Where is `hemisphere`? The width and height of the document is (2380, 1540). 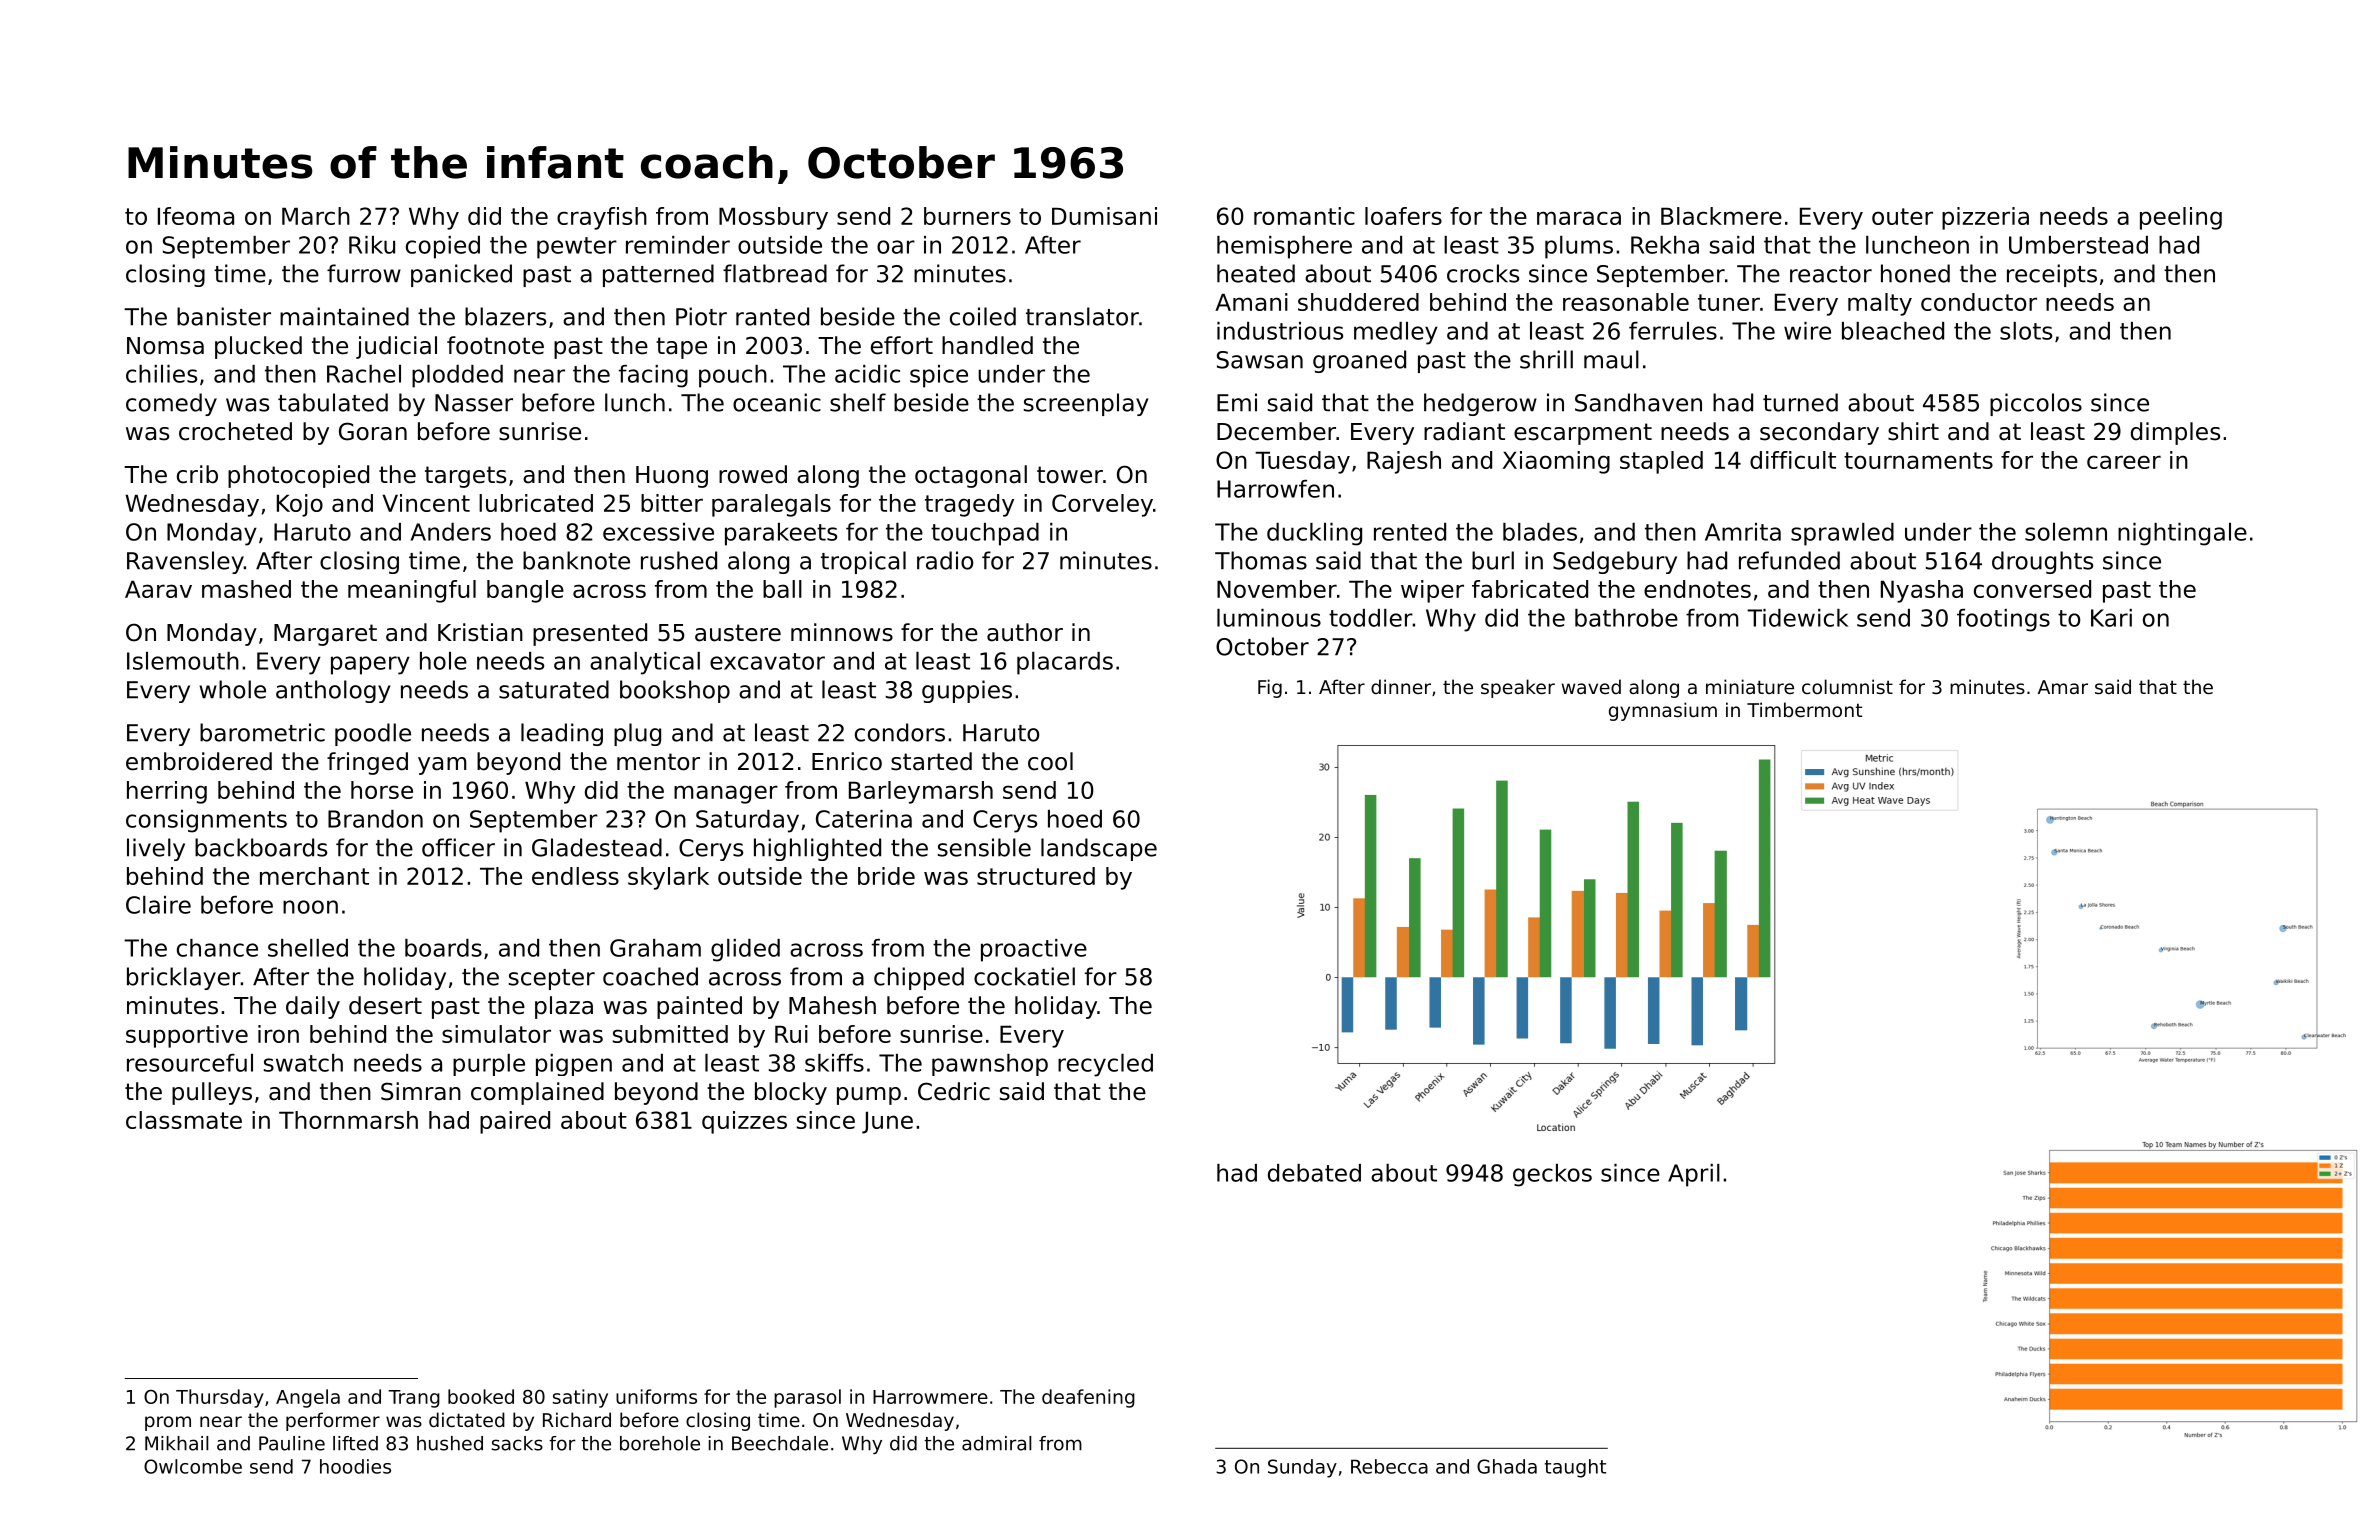
hemisphere is located at coordinates (1284, 247).
